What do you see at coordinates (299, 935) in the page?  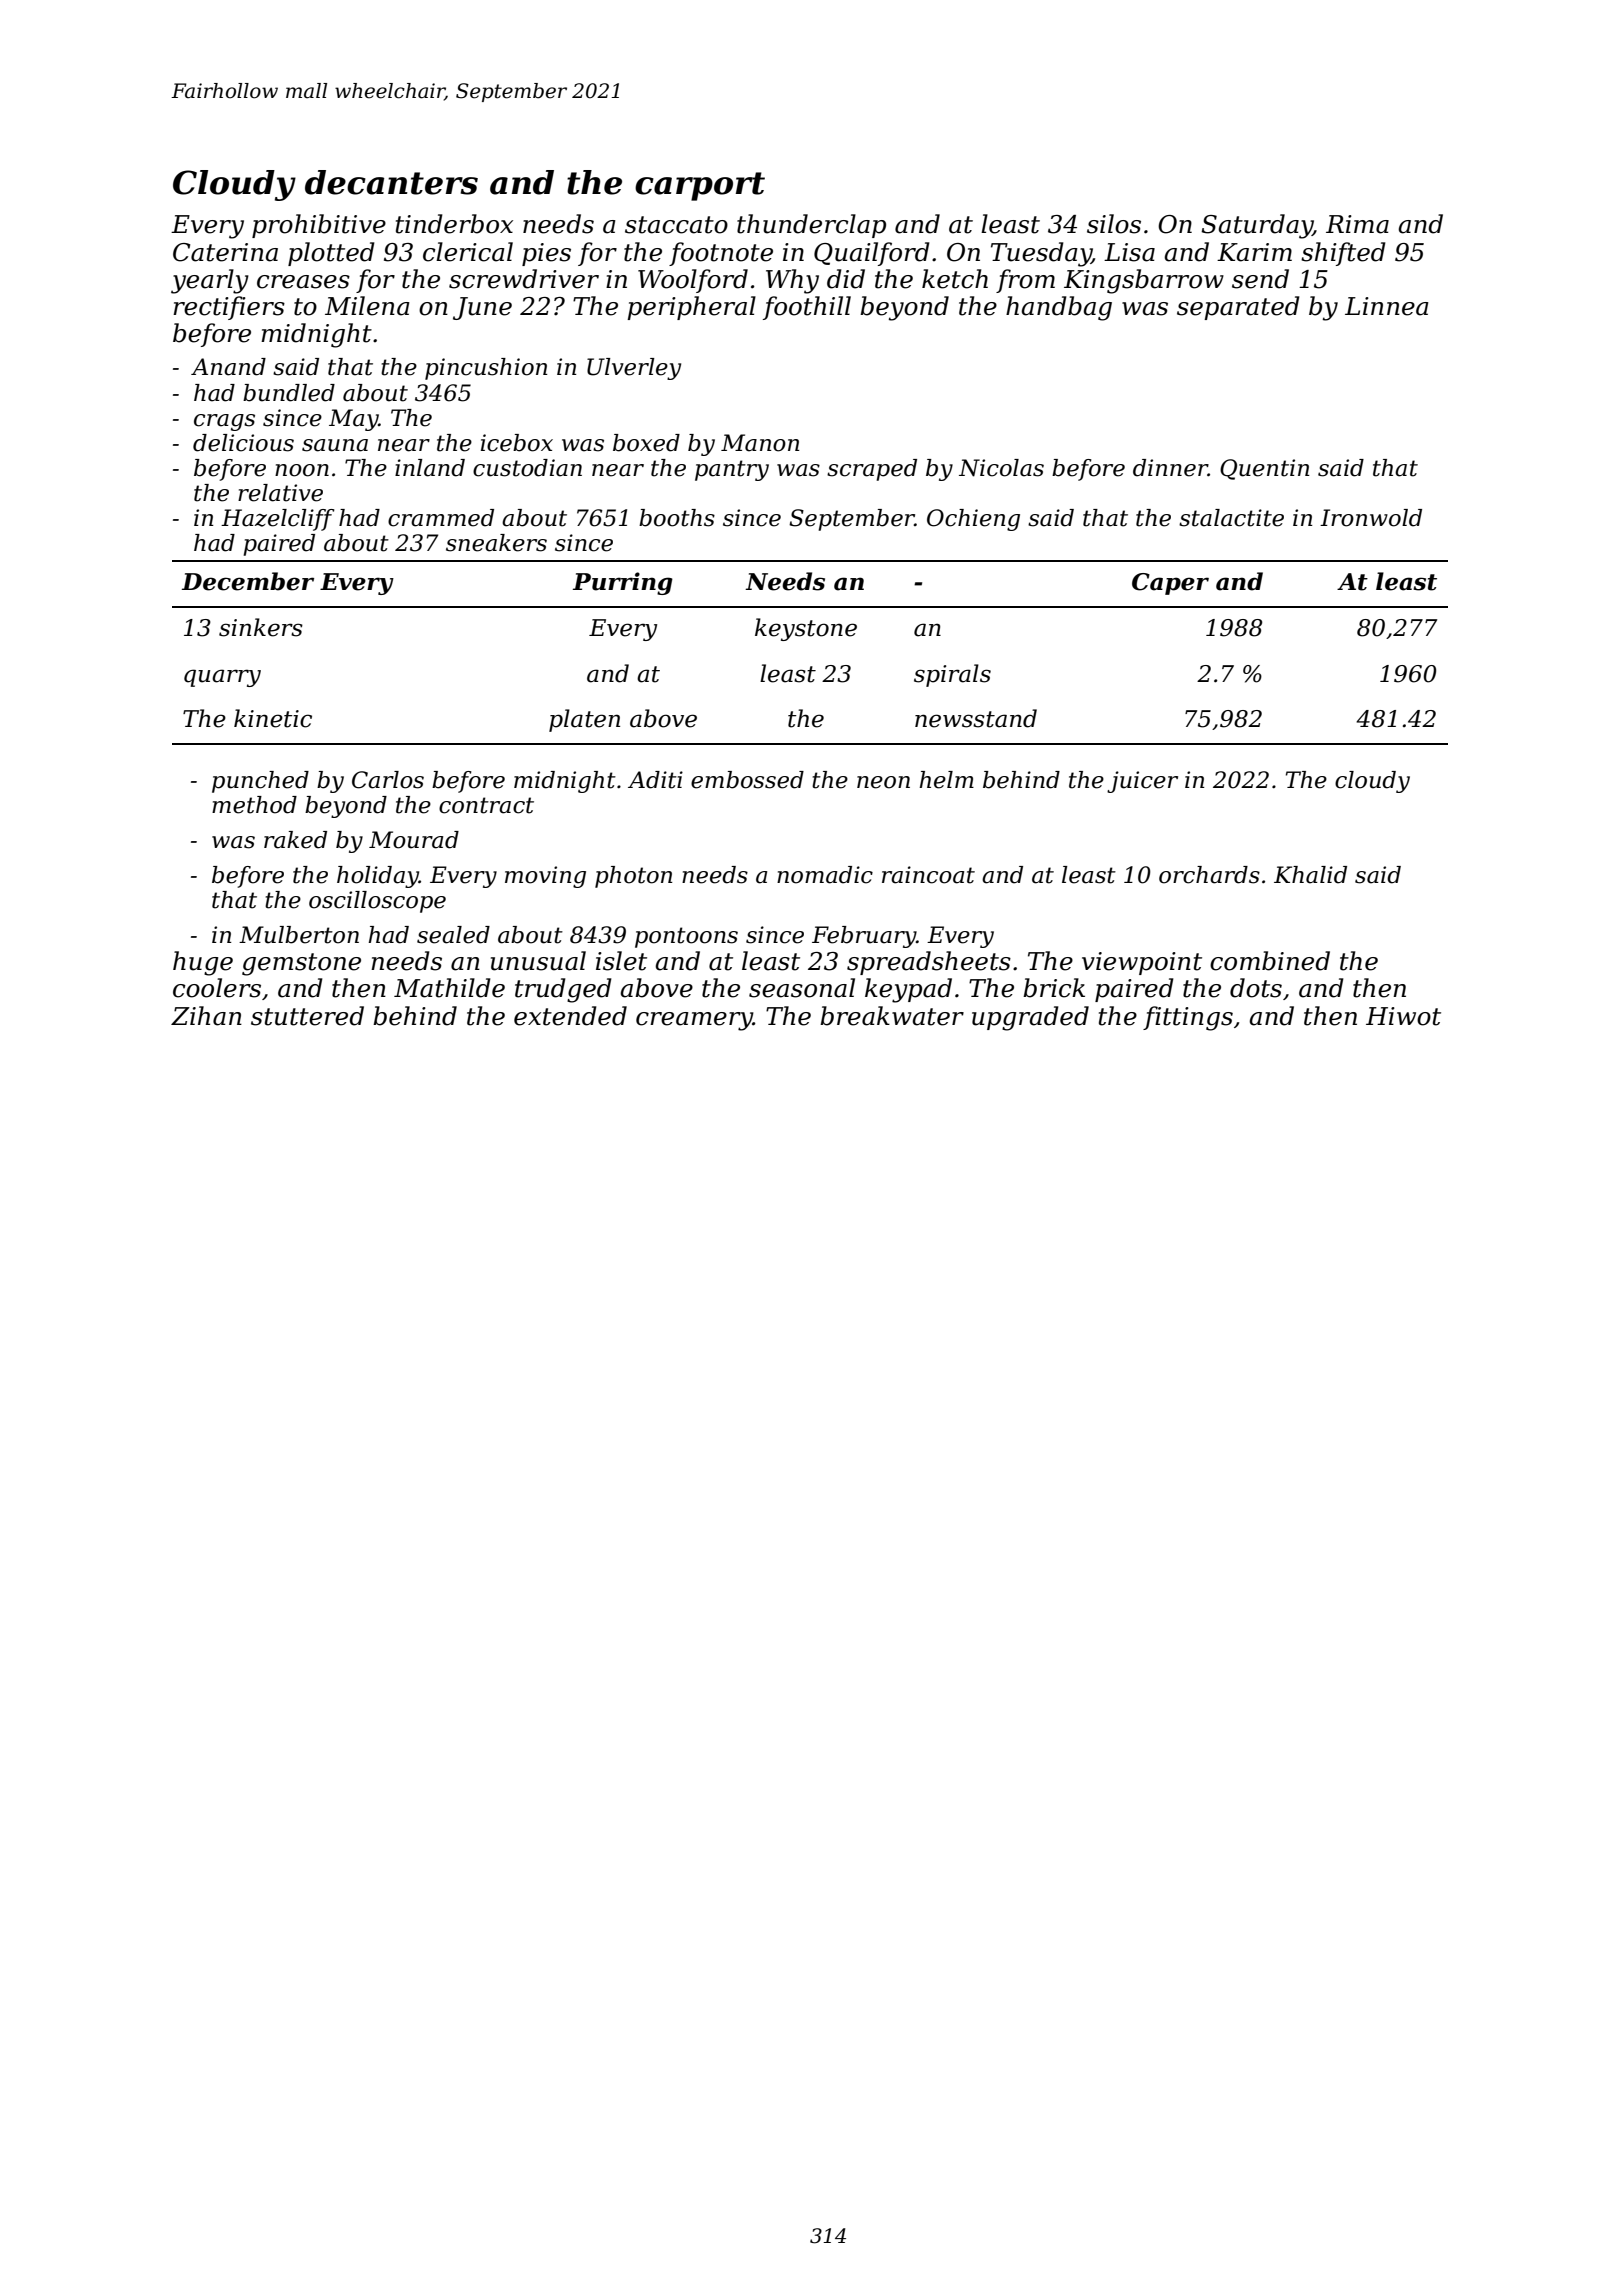 I see `Mulberton` at bounding box center [299, 935].
